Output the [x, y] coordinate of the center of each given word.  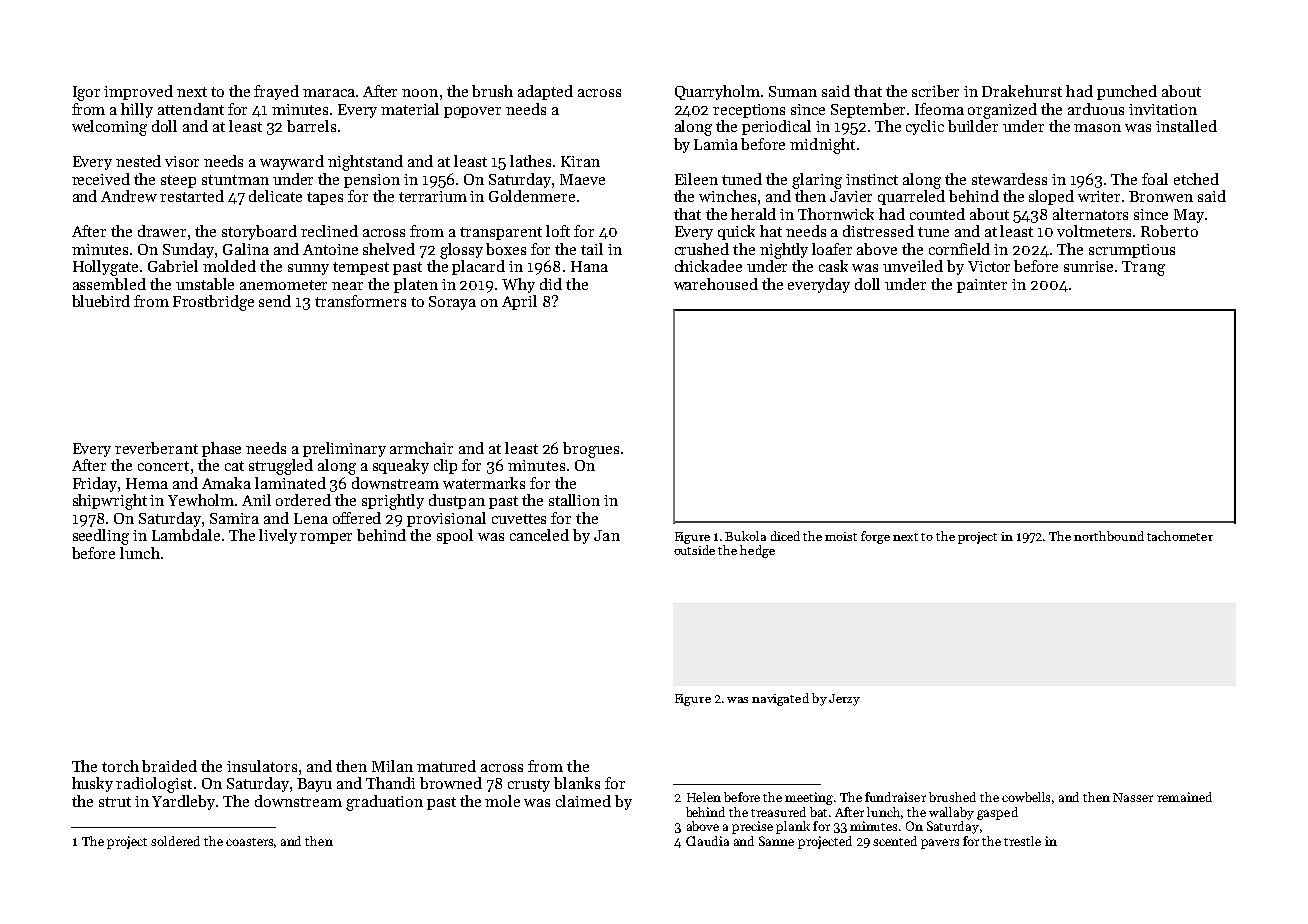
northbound [1109, 536]
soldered [175, 841]
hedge [757, 551]
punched [1127, 92]
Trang [1143, 268]
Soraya [452, 303]
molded [229, 266]
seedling [101, 537]
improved [138, 92]
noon [420, 93]
